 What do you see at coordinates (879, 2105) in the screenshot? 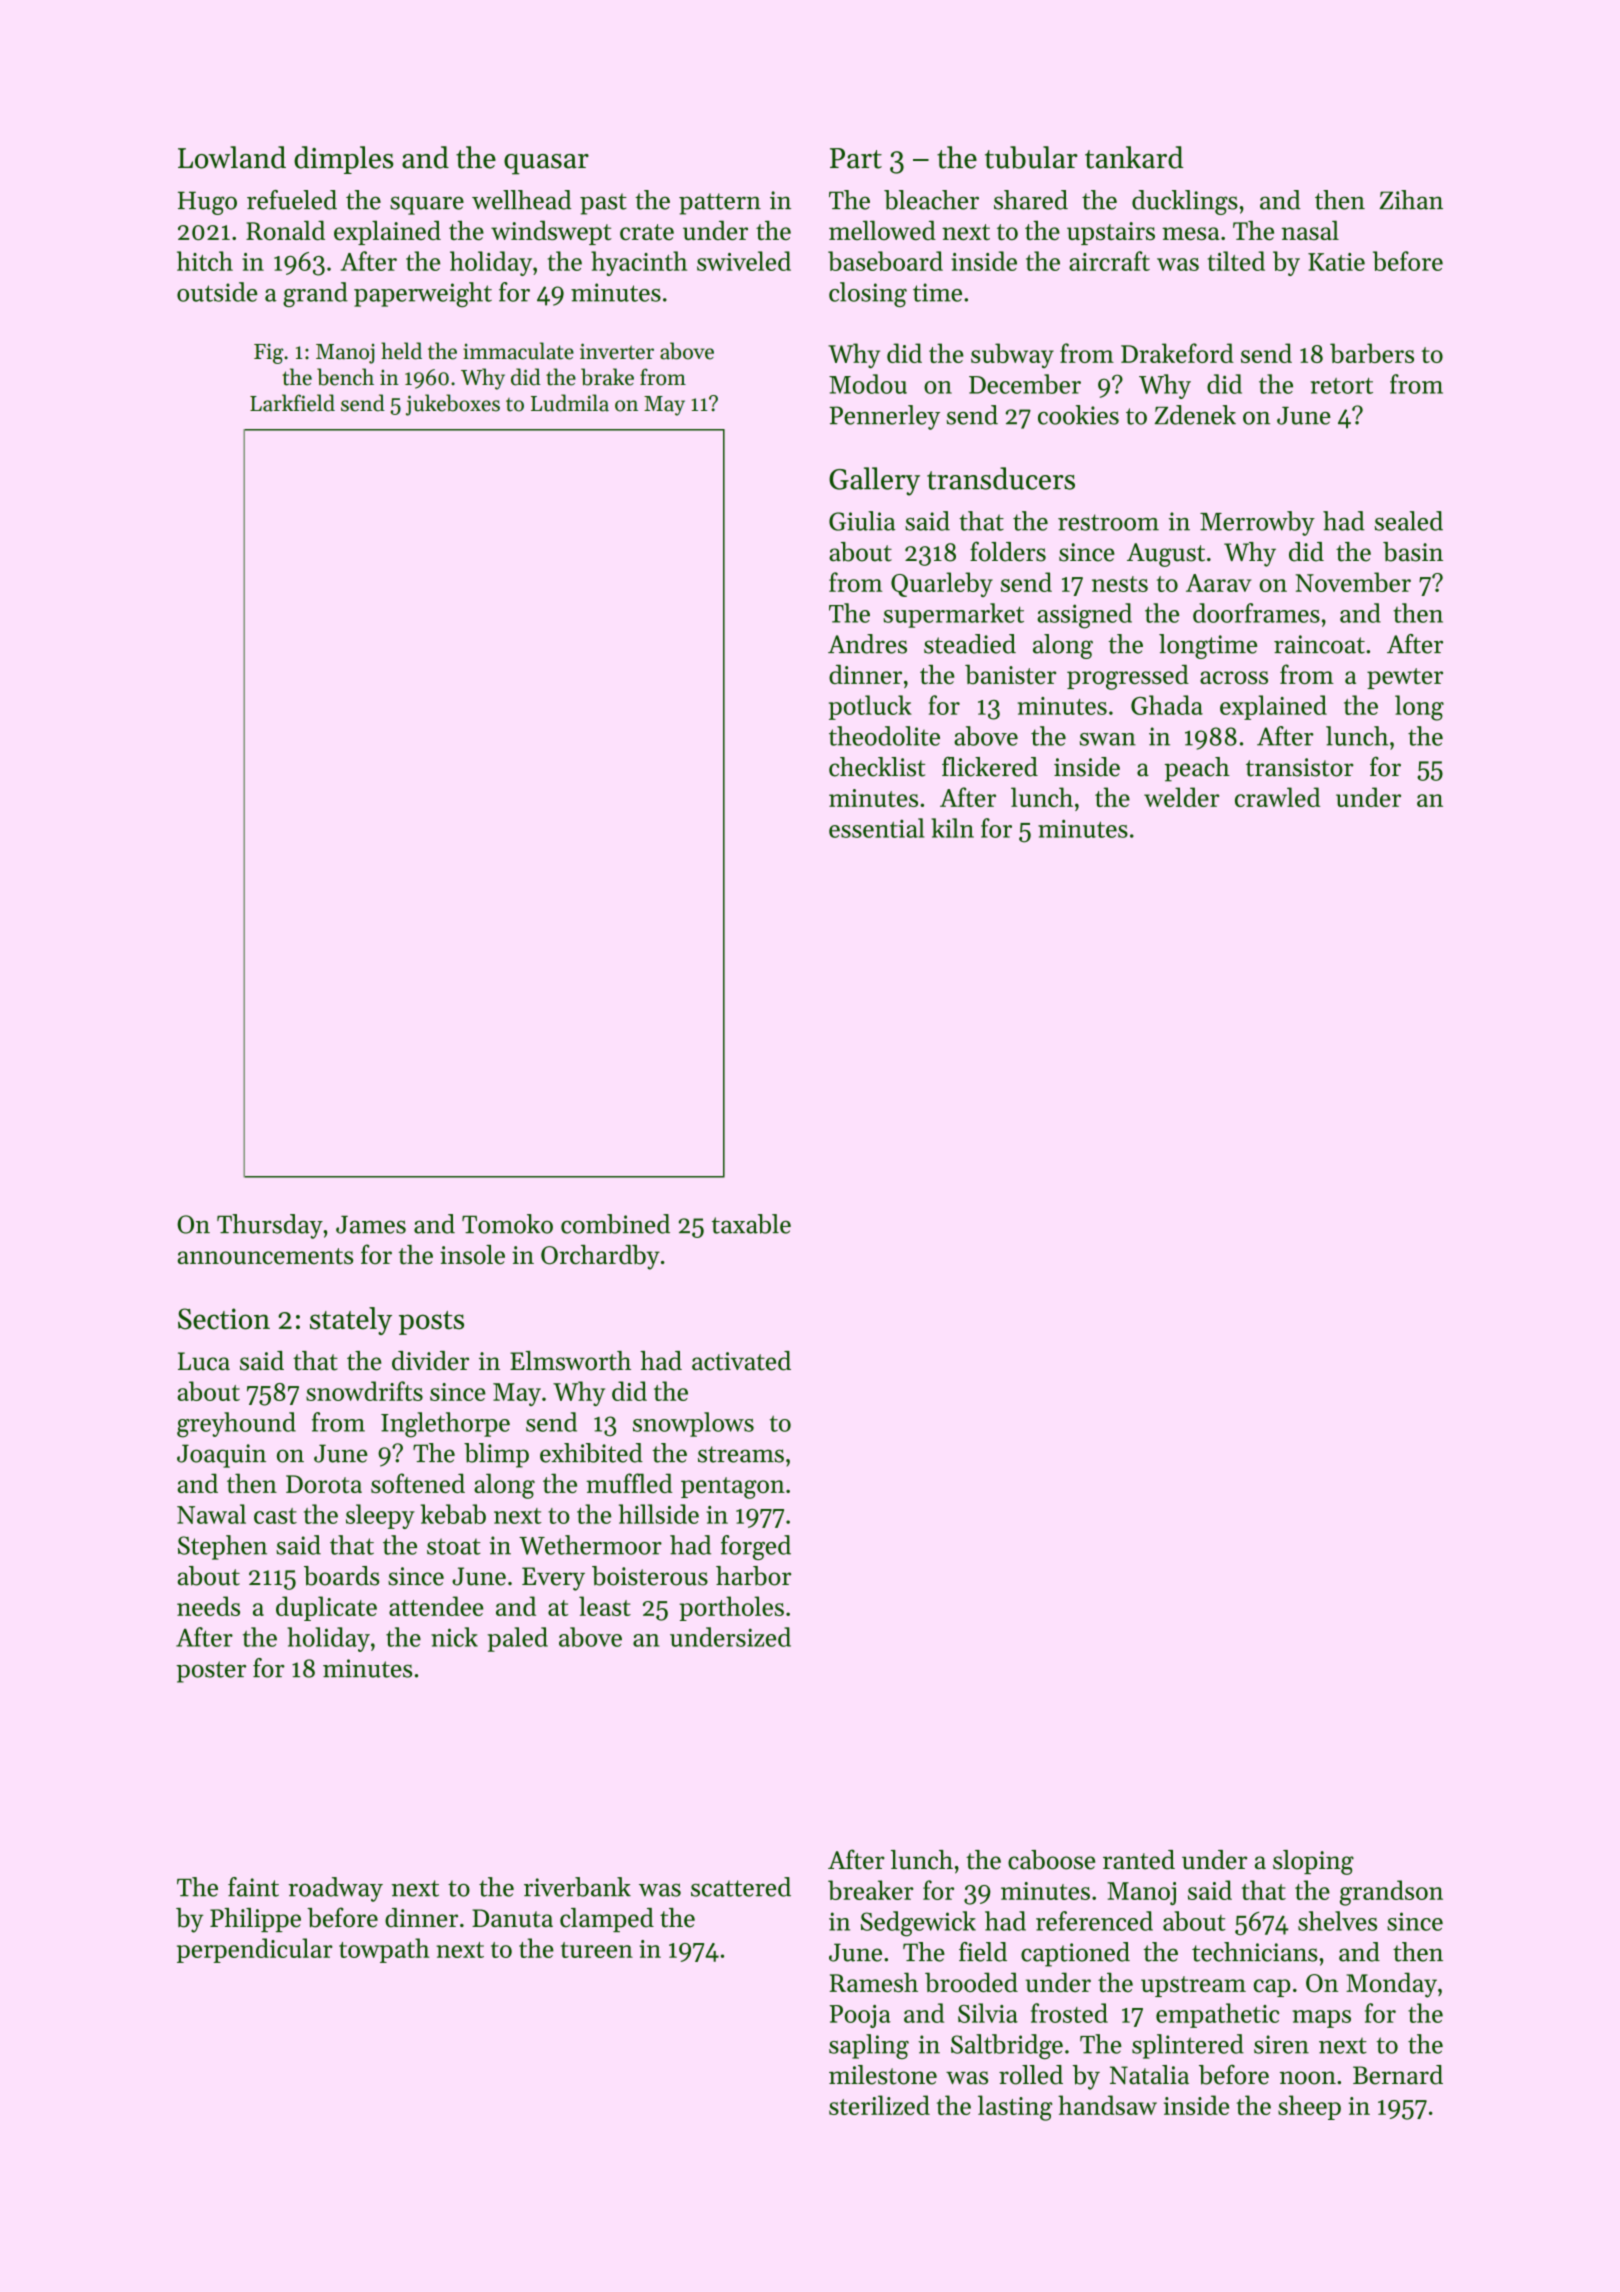
I see `sterilized` at bounding box center [879, 2105].
